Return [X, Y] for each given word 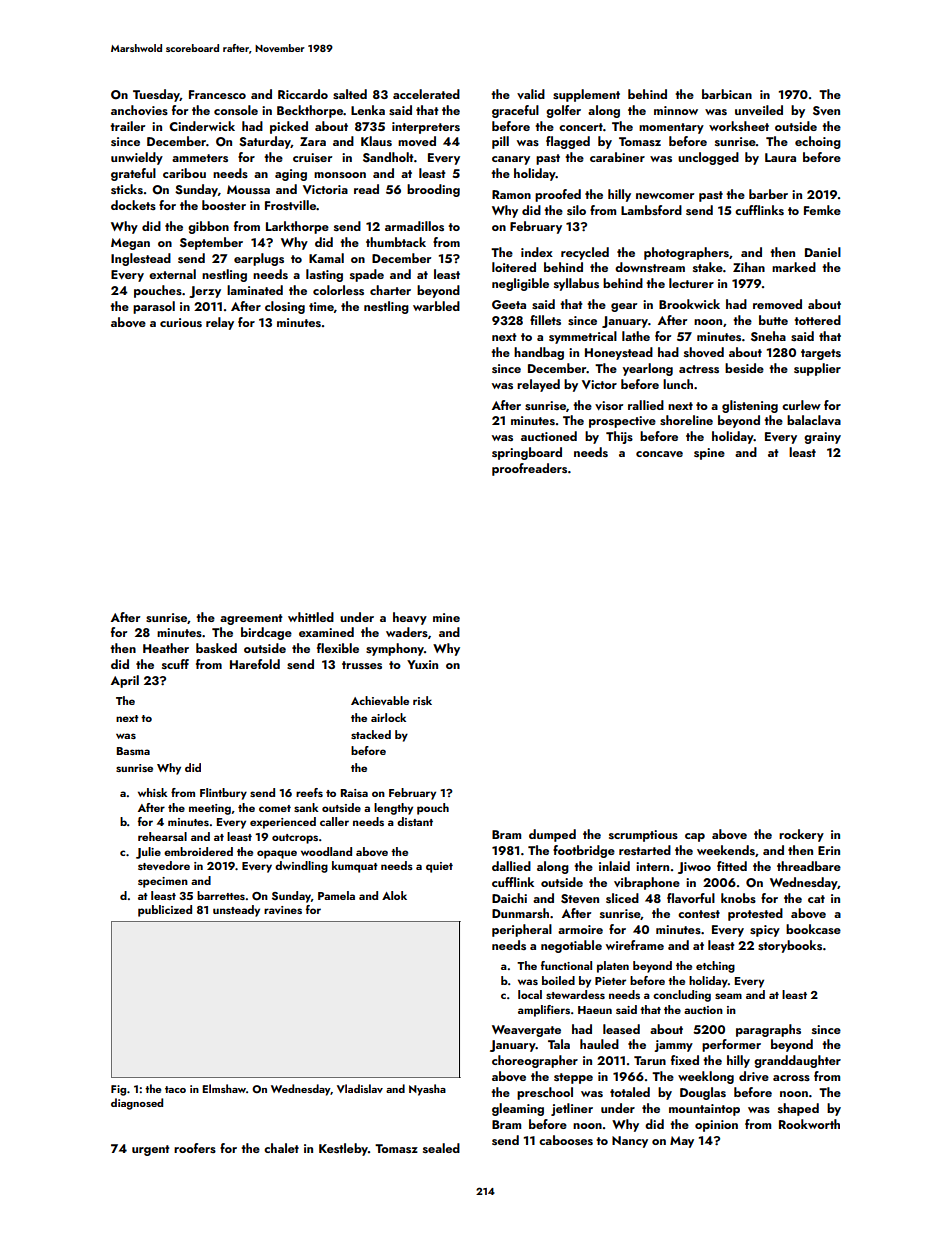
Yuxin [422, 664]
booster [224, 205]
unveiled [759, 110]
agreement [251, 619]
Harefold [255, 664]
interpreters [426, 128]
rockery [801, 835]
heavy [410, 618]
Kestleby [343, 1149]
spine [709, 454]
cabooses [566, 1140]
